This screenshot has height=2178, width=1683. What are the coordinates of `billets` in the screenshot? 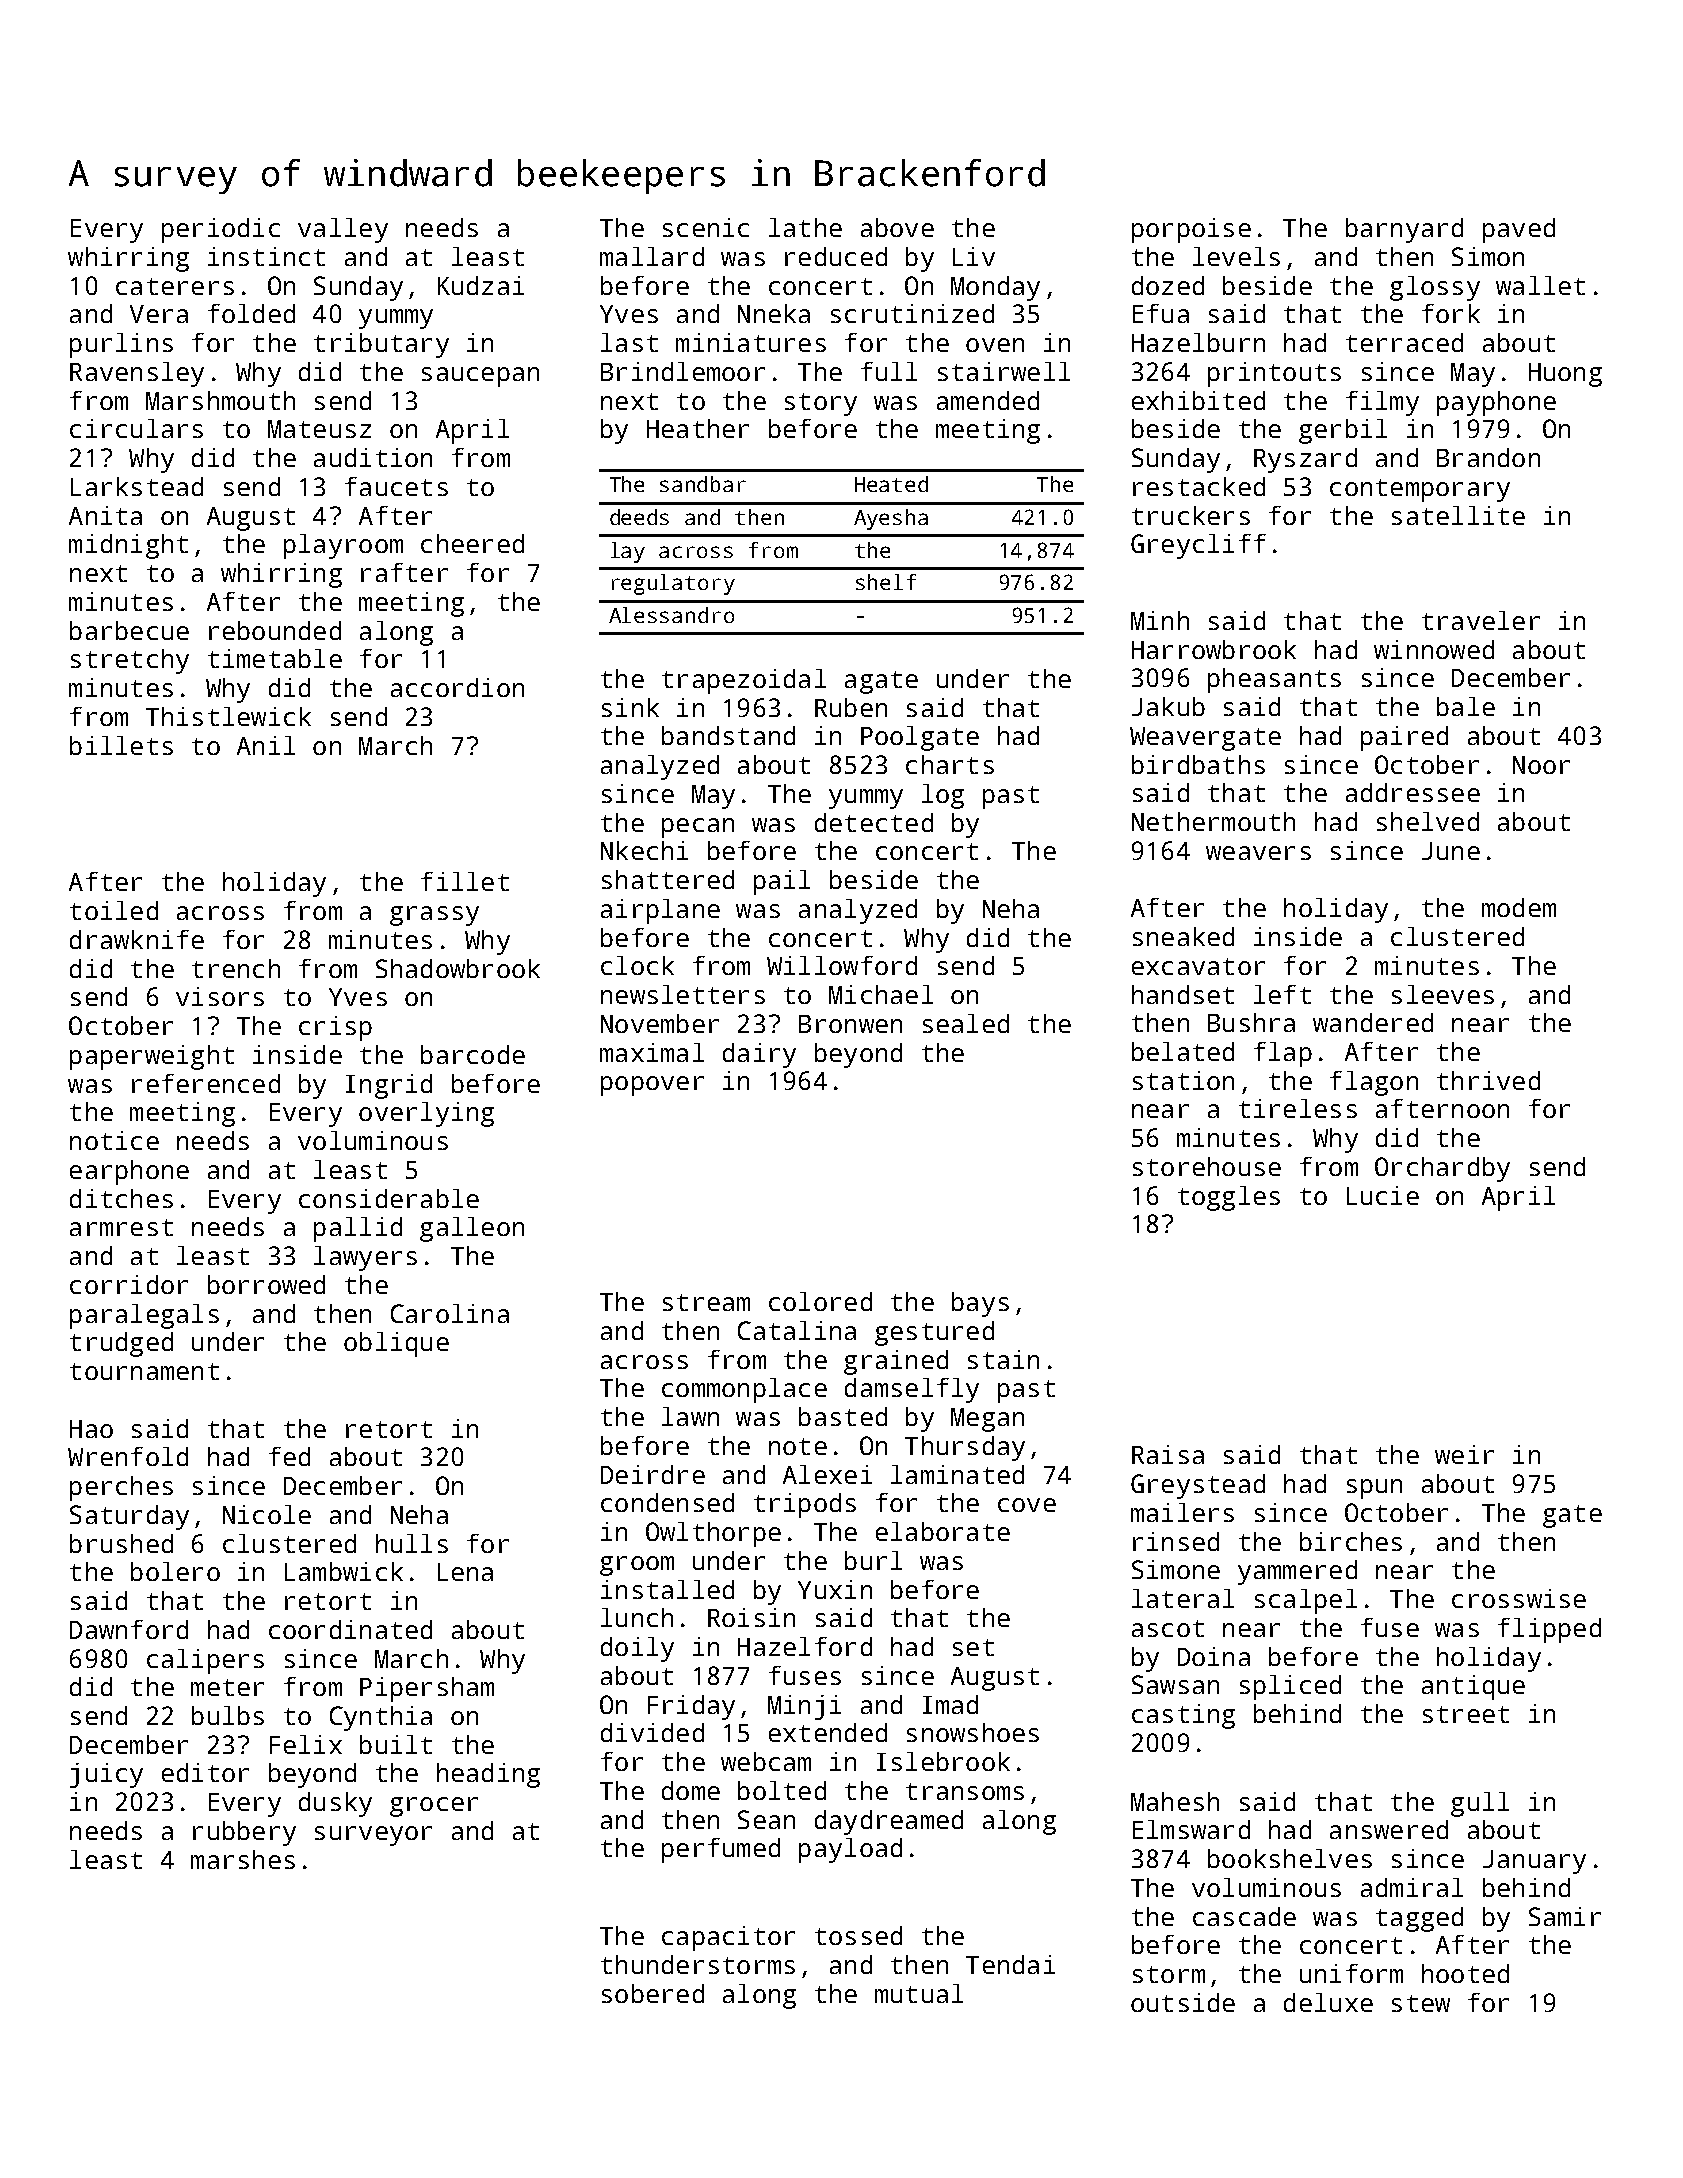 It's located at (121, 745).
